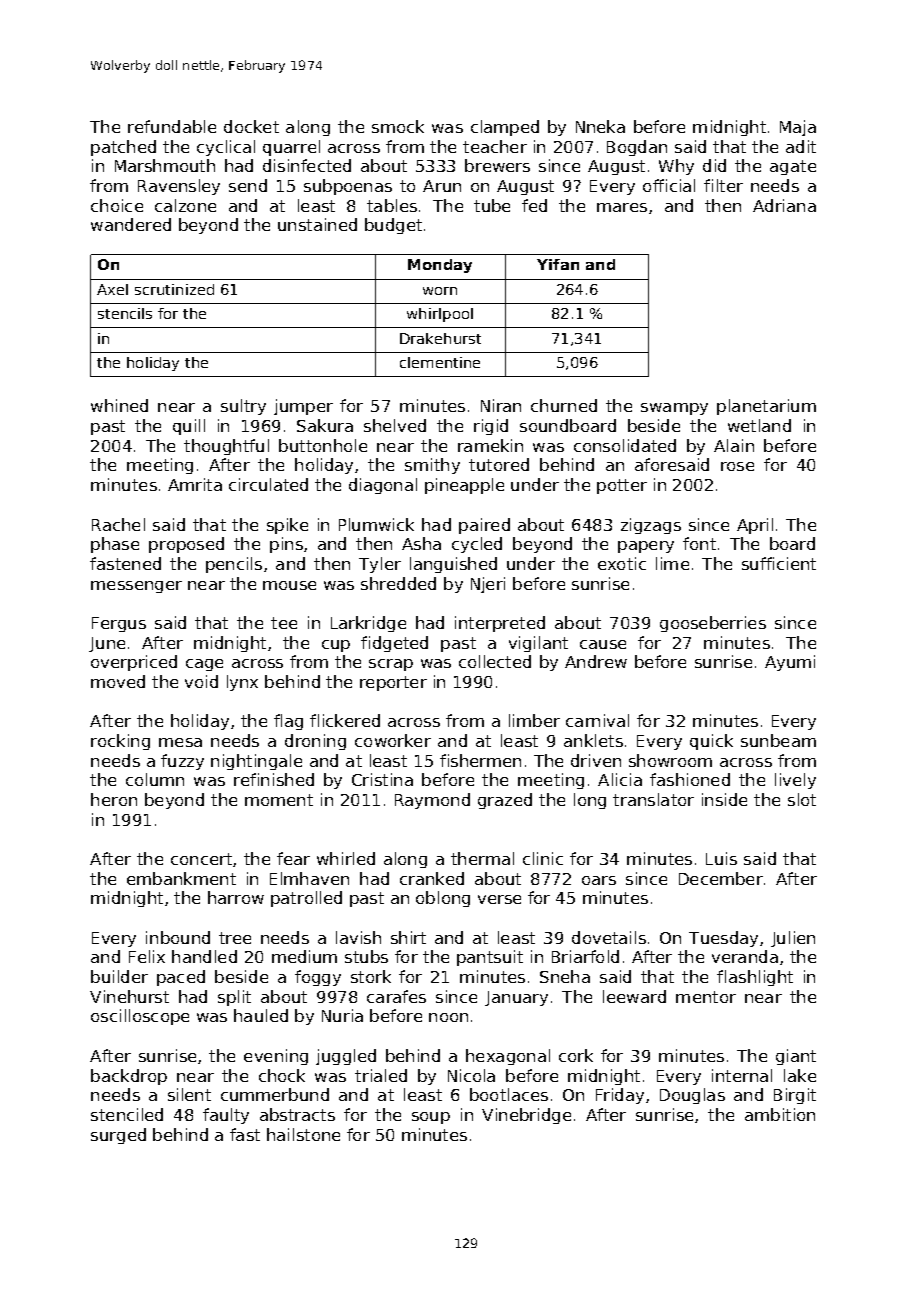  What do you see at coordinates (366, 956) in the screenshot?
I see `stubs` at bounding box center [366, 956].
